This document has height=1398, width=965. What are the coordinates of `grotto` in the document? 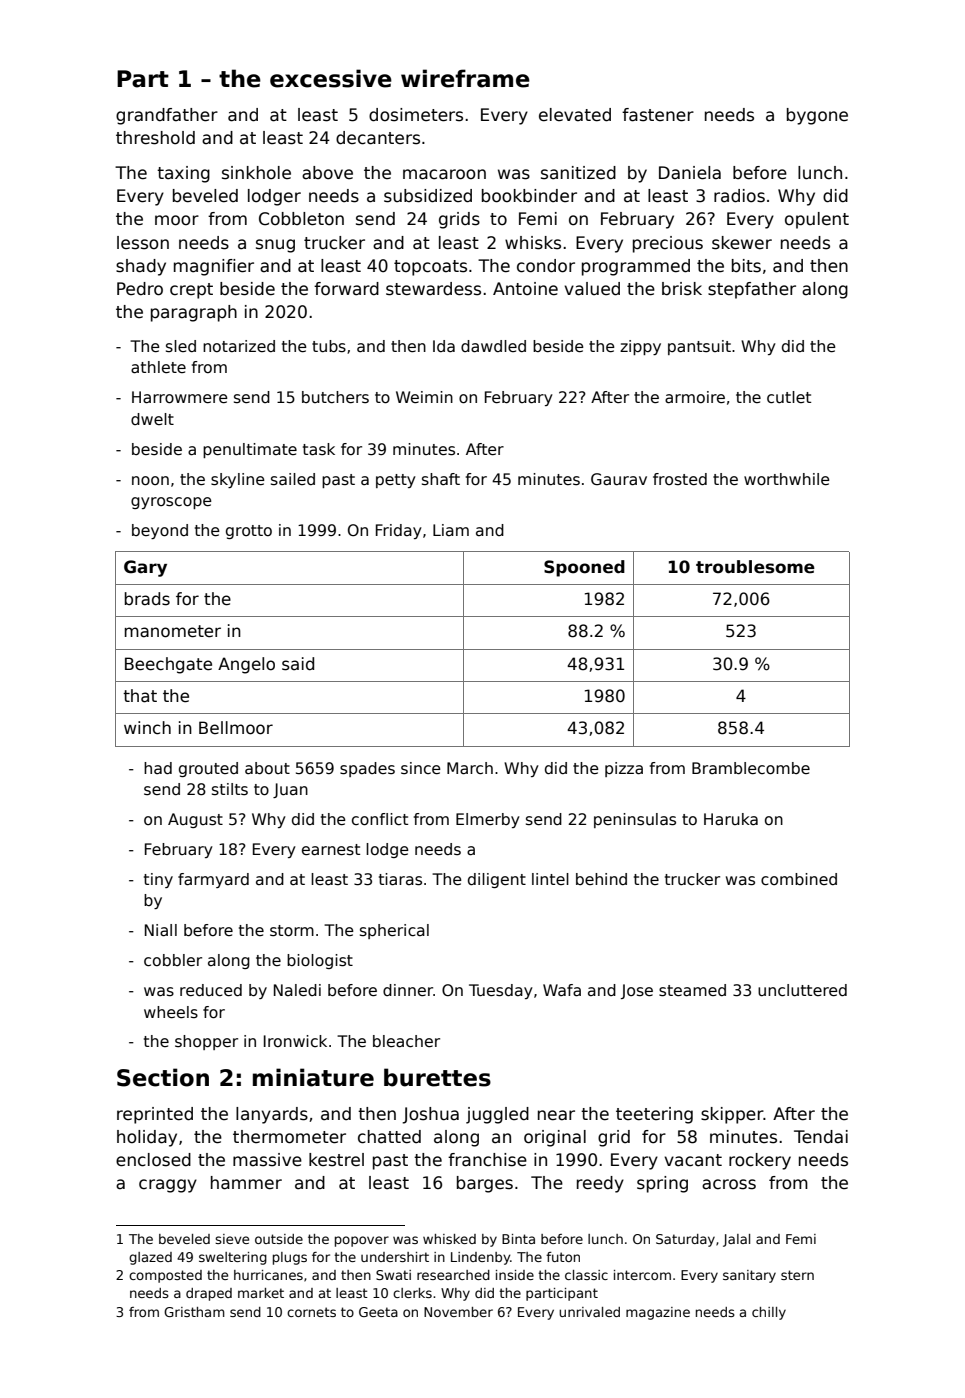 It's located at (249, 532).
